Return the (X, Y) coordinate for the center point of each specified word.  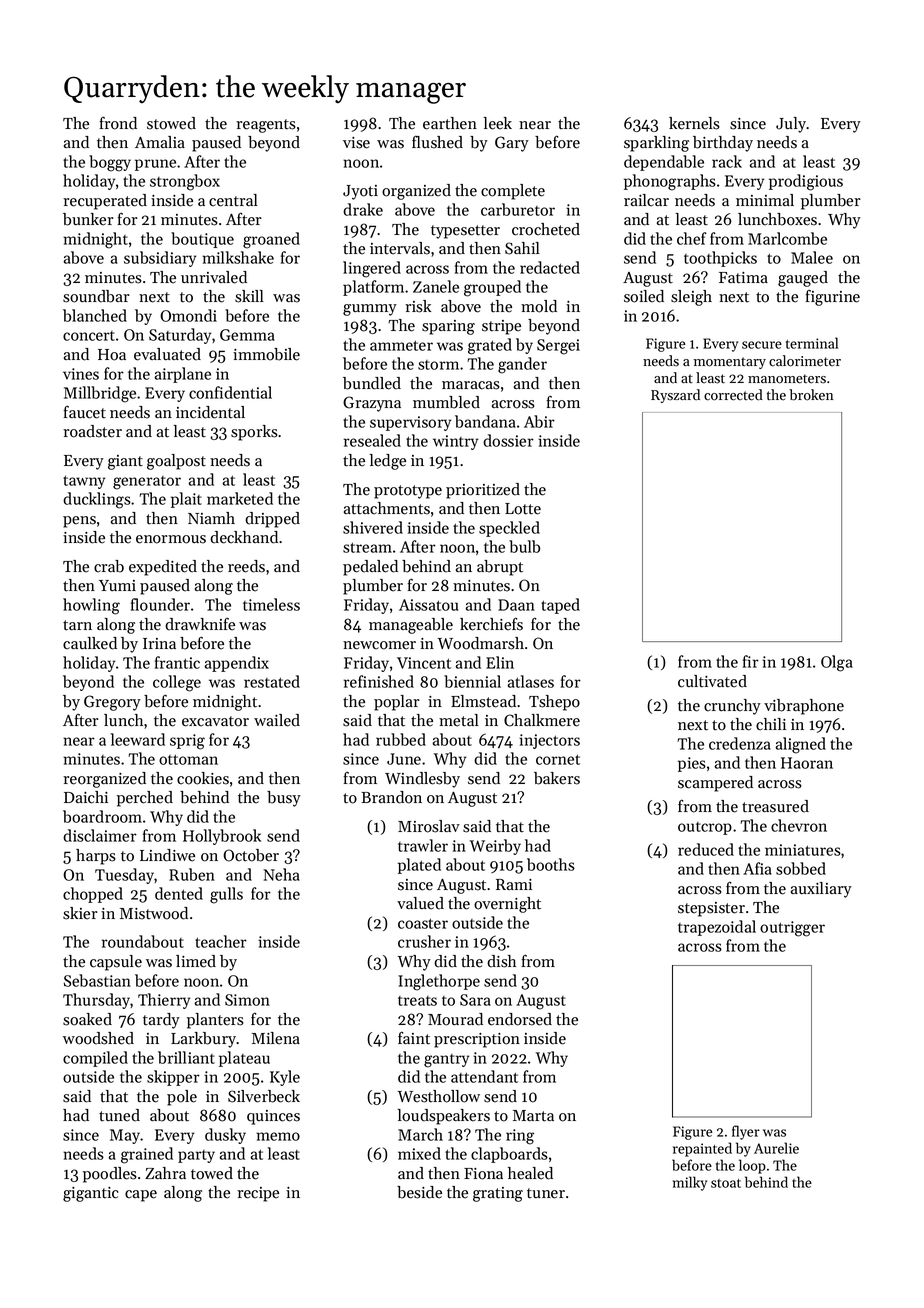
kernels (694, 123)
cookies (203, 778)
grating (498, 1194)
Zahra (165, 1173)
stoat (726, 1183)
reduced (706, 849)
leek (498, 123)
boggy (110, 163)
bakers (557, 778)
